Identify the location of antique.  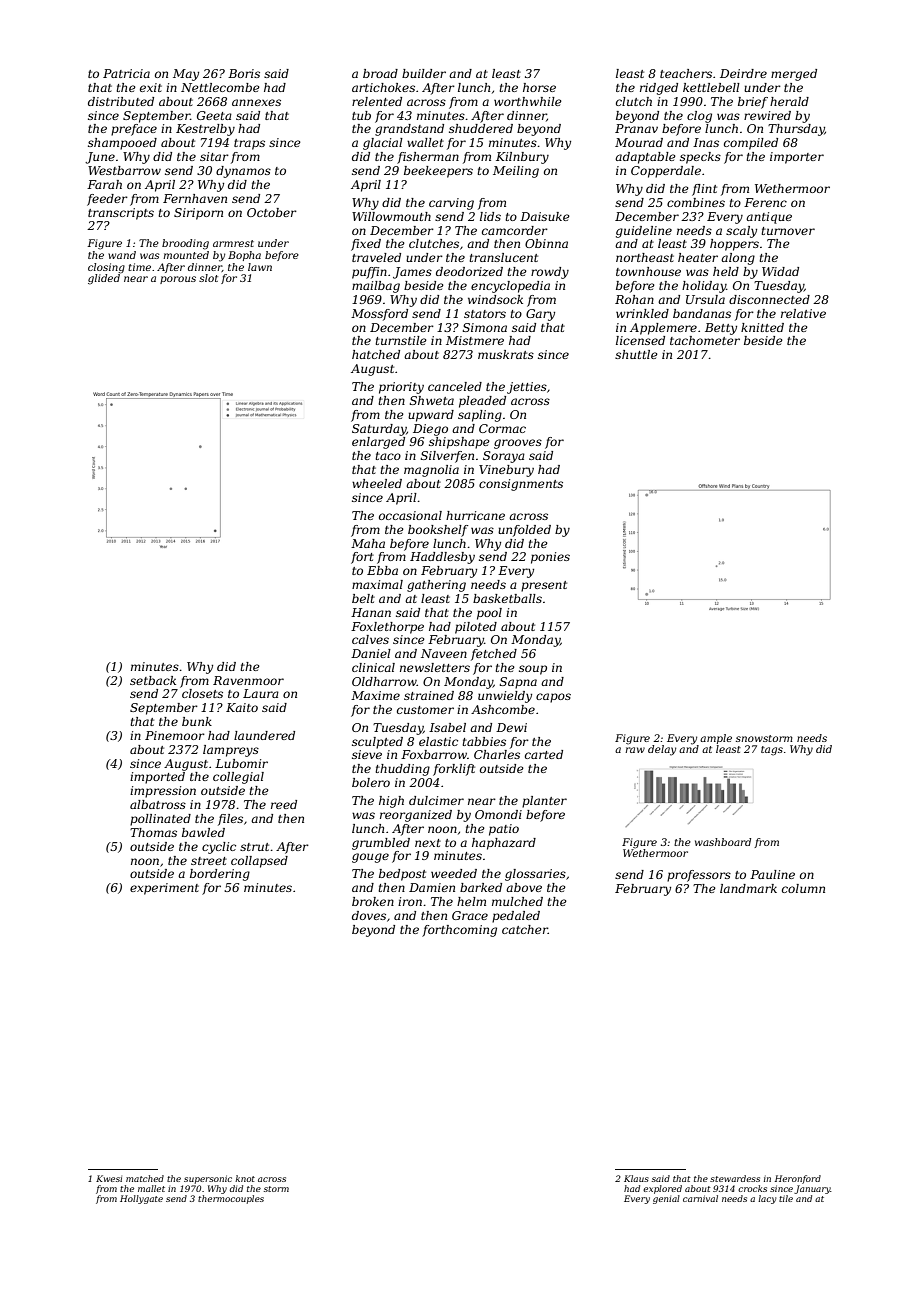
(769, 218).
